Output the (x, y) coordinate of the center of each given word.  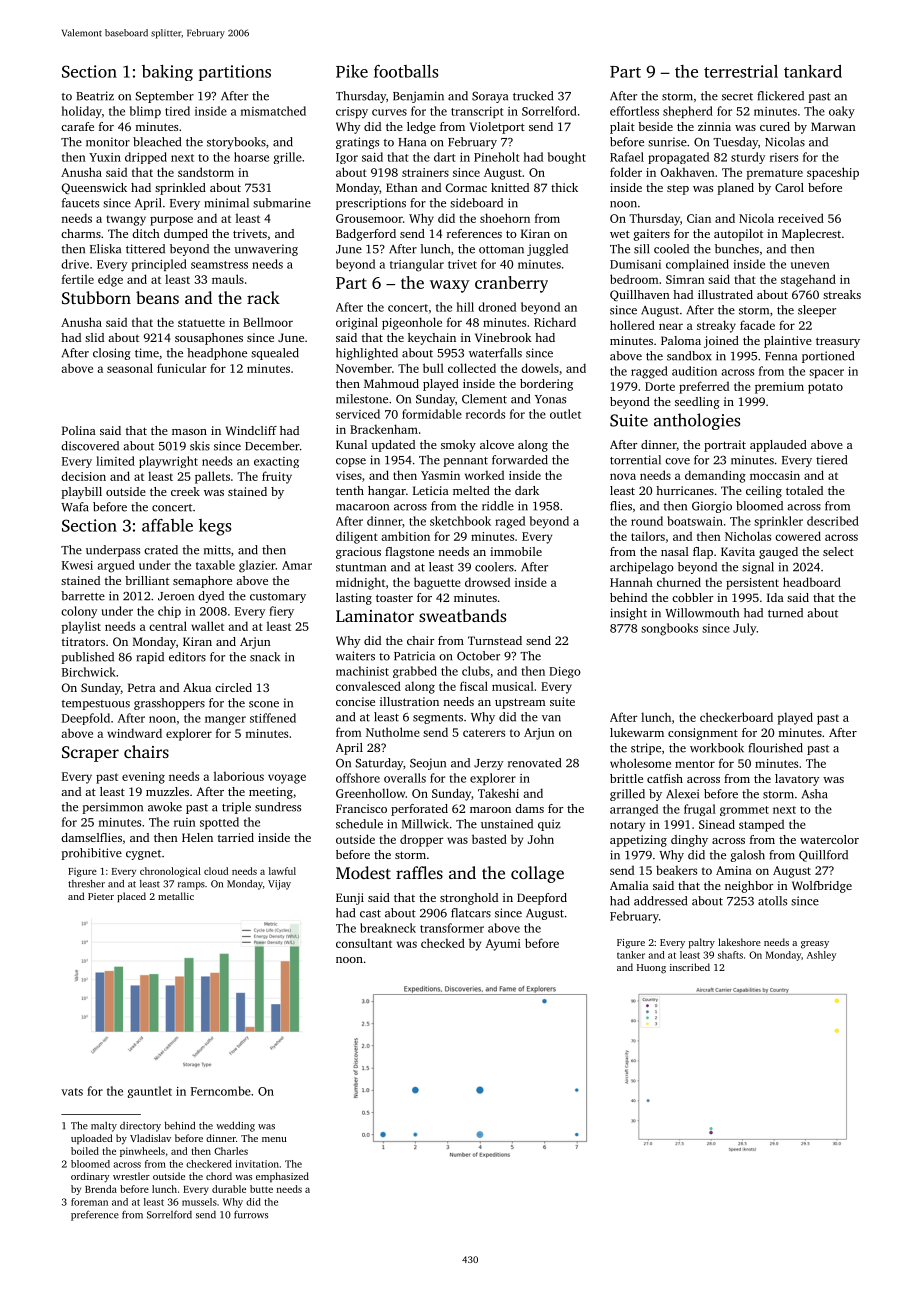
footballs (406, 71)
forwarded (520, 460)
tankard (813, 71)
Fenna (781, 356)
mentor (695, 764)
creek (185, 491)
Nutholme (393, 732)
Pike (352, 71)
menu (274, 1139)
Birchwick (89, 672)
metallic (176, 896)
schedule (359, 824)
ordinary (90, 1177)
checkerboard (736, 717)
